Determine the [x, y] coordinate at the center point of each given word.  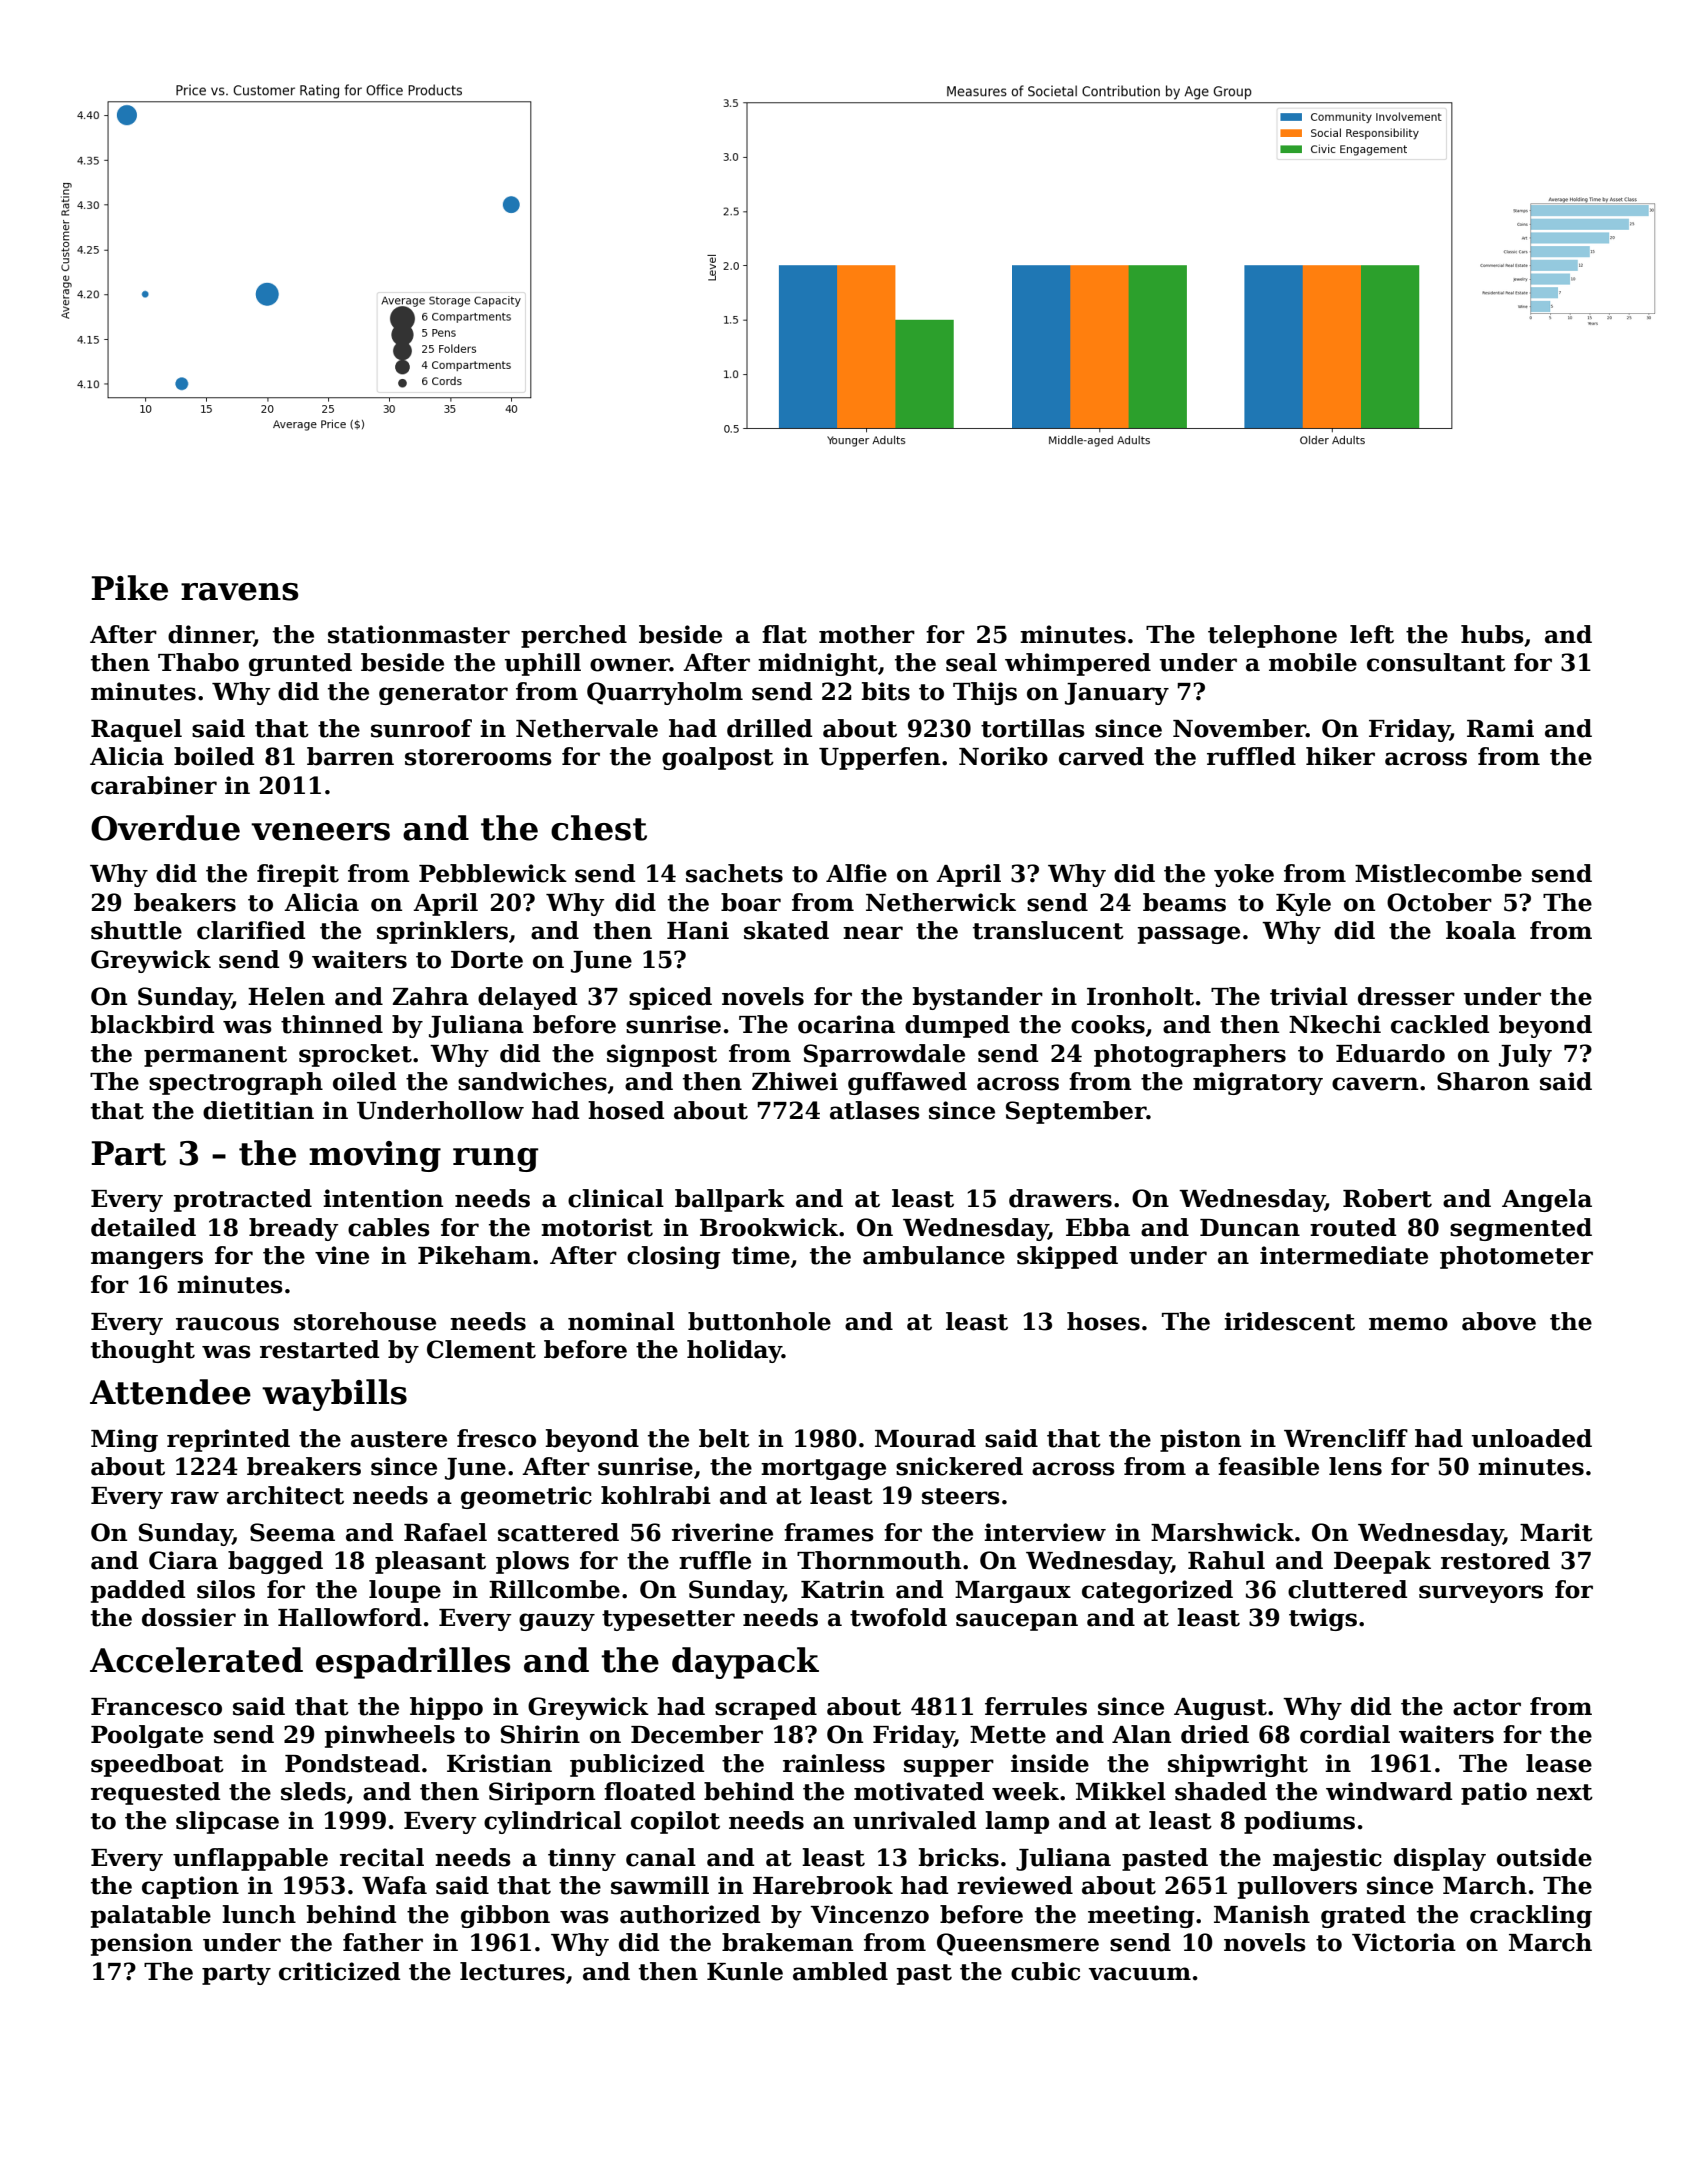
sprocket [355, 1055]
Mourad [925, 1438]
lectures [512, 1971]
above [1499, 1321]
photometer [1516, 1257]
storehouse [365, 1321]
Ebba [1098, 1227]
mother [867, 634]
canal [661, 1857]
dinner [211, 635]
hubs [1492, 634]
